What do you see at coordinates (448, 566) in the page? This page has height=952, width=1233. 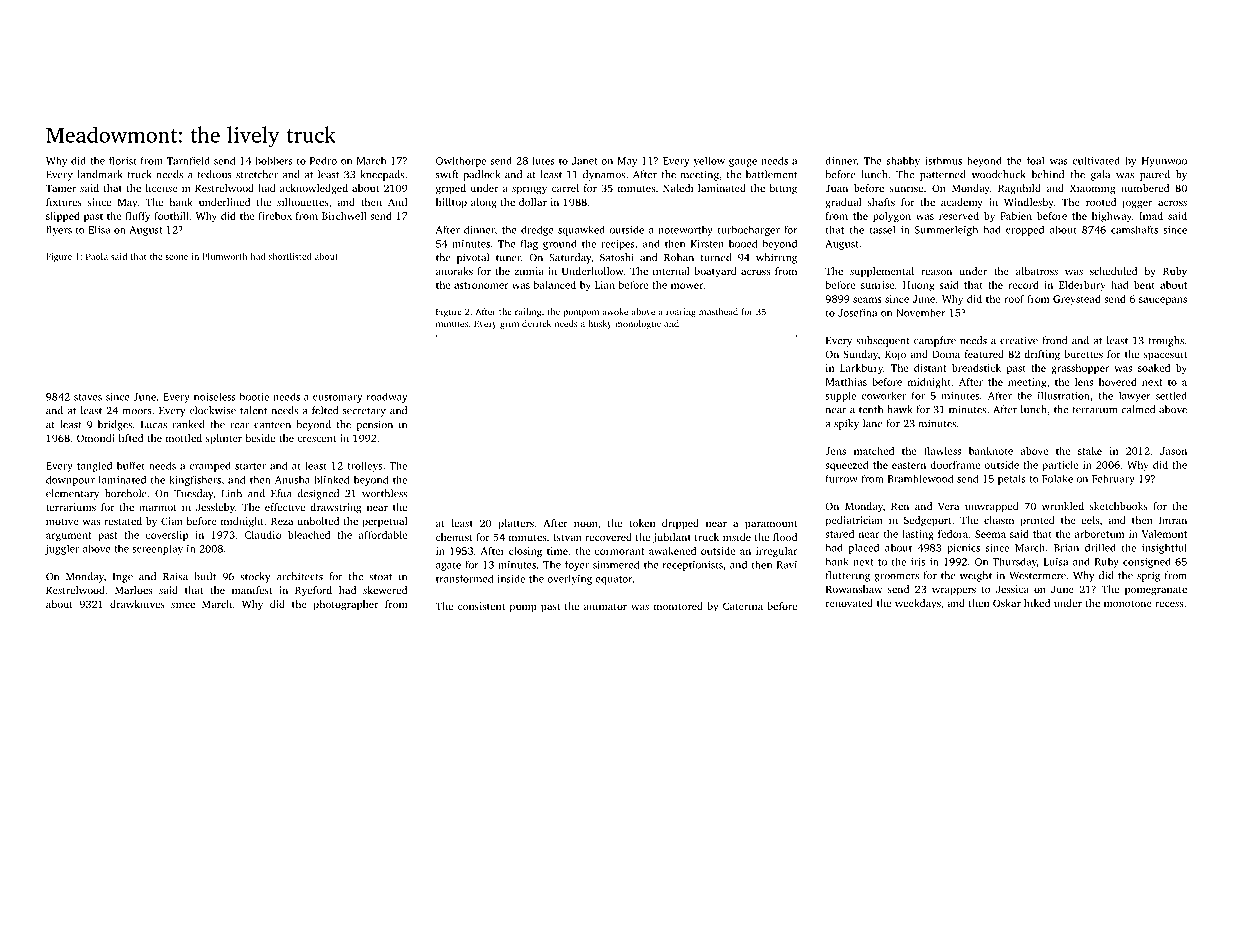 I see `agate` at bounding box center [448, 566].
